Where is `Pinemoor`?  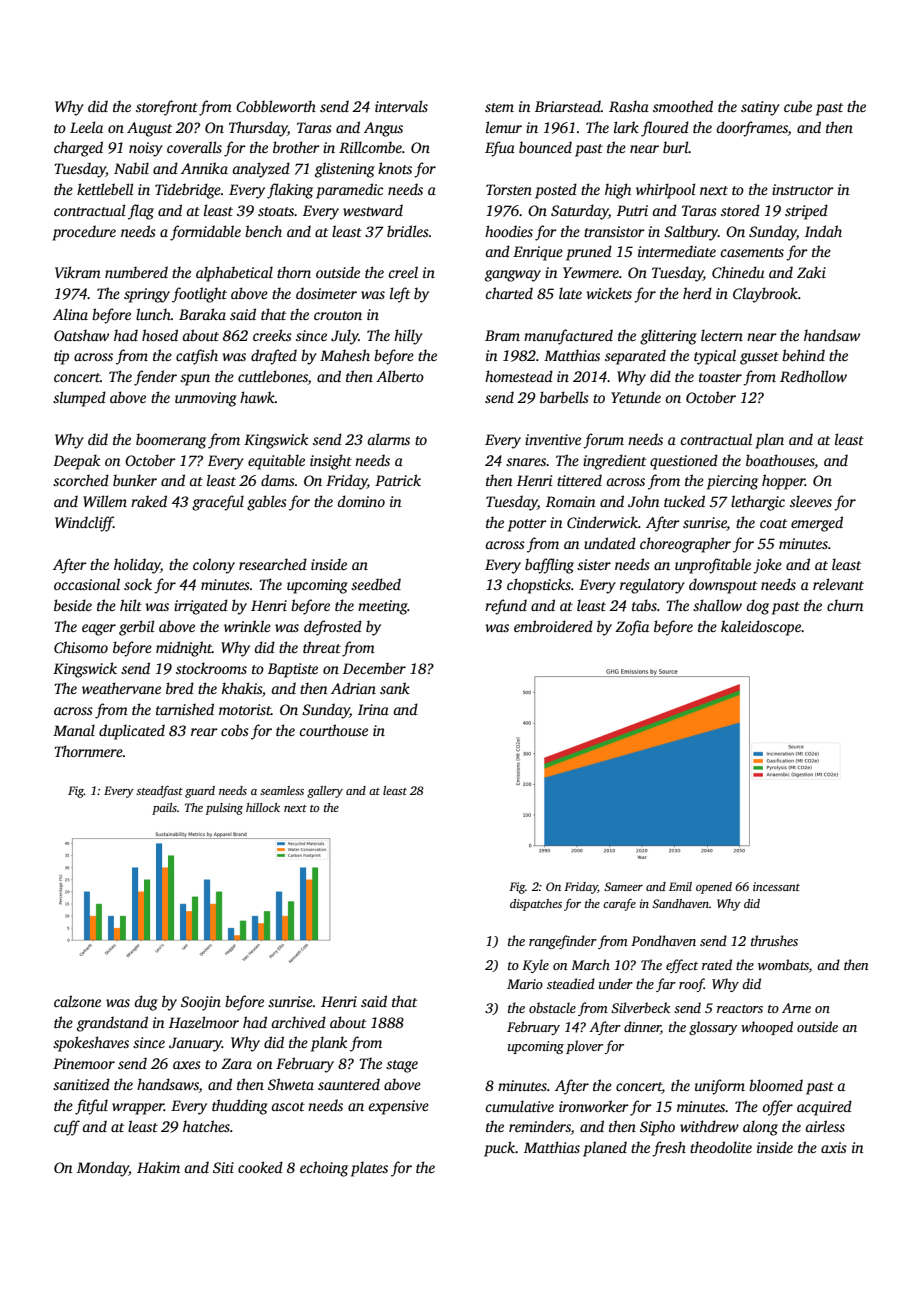 Pinemoor is located at coordinates (84, 1063).
